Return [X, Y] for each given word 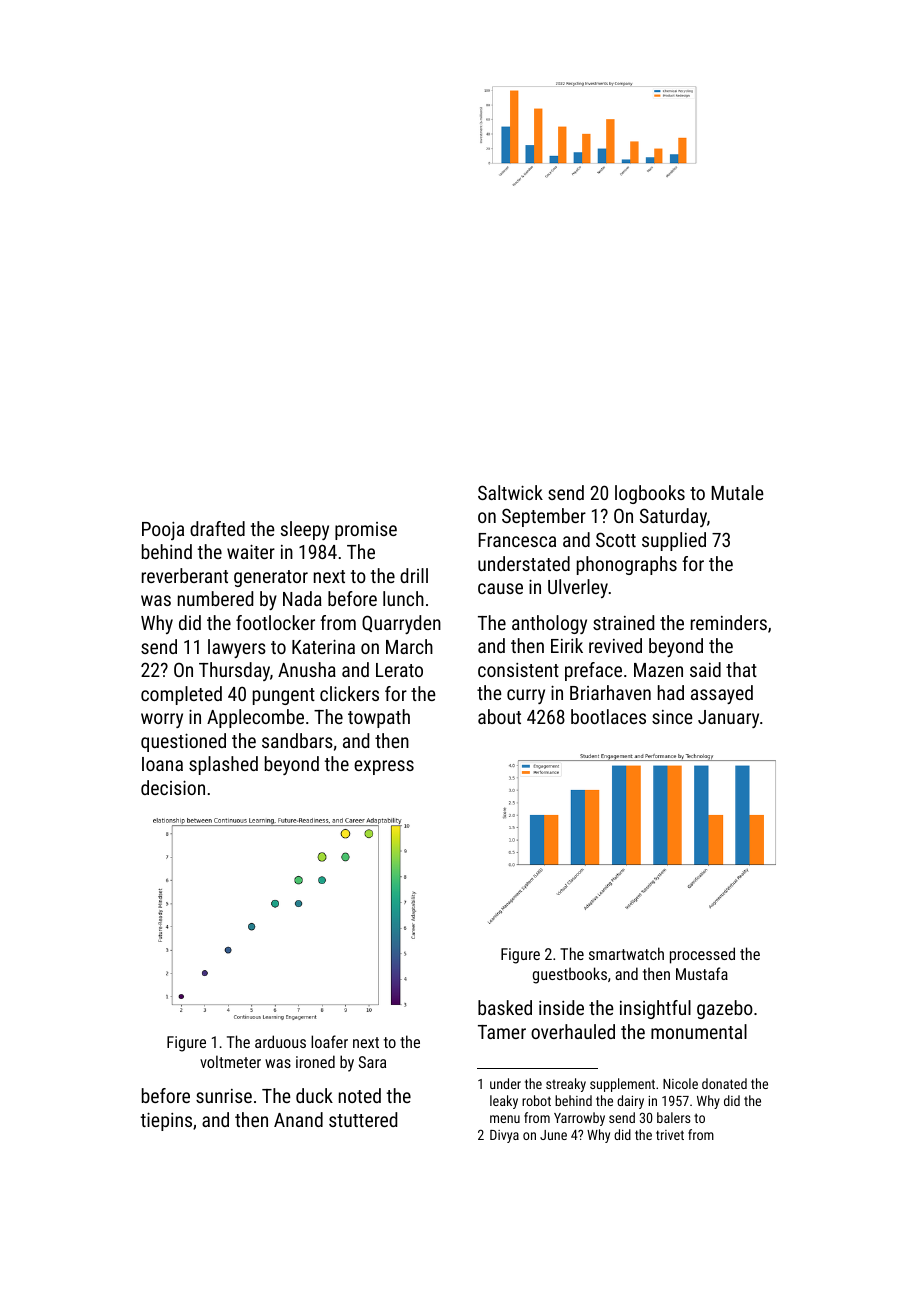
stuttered [363, 1119]
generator [271, 578]
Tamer [502, 1032]
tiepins [166, 1121]
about [499, 716]
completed [181, 695]
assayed [722, 694]
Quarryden [401, 624]
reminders [729, 622]
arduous [280, 1041]
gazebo [725, 1009]
